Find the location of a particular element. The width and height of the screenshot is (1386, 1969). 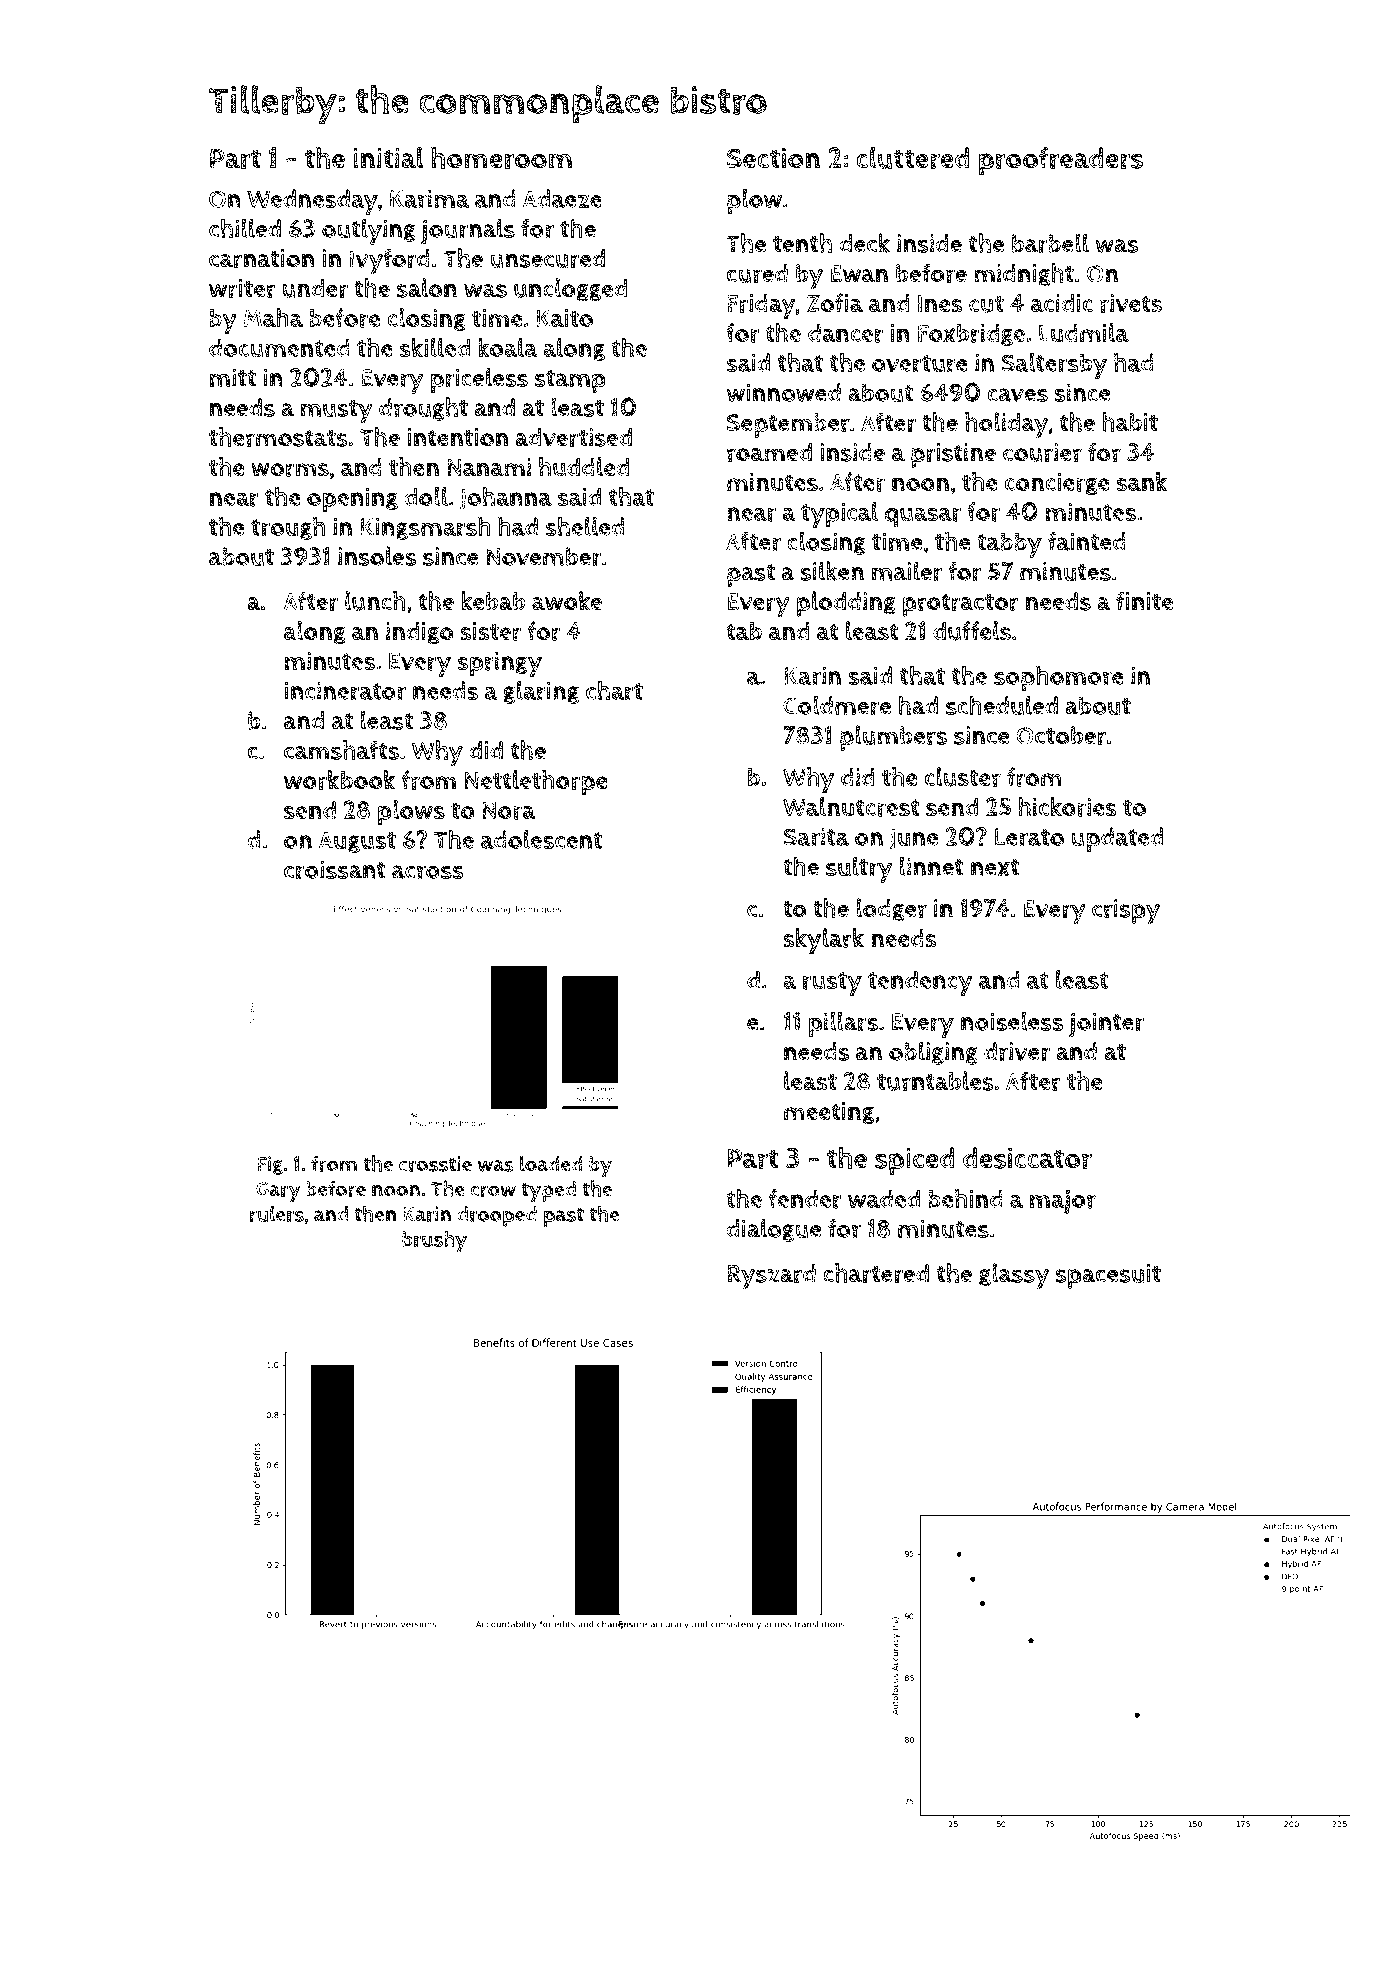

croissant is located at coordinates (335, 870).
